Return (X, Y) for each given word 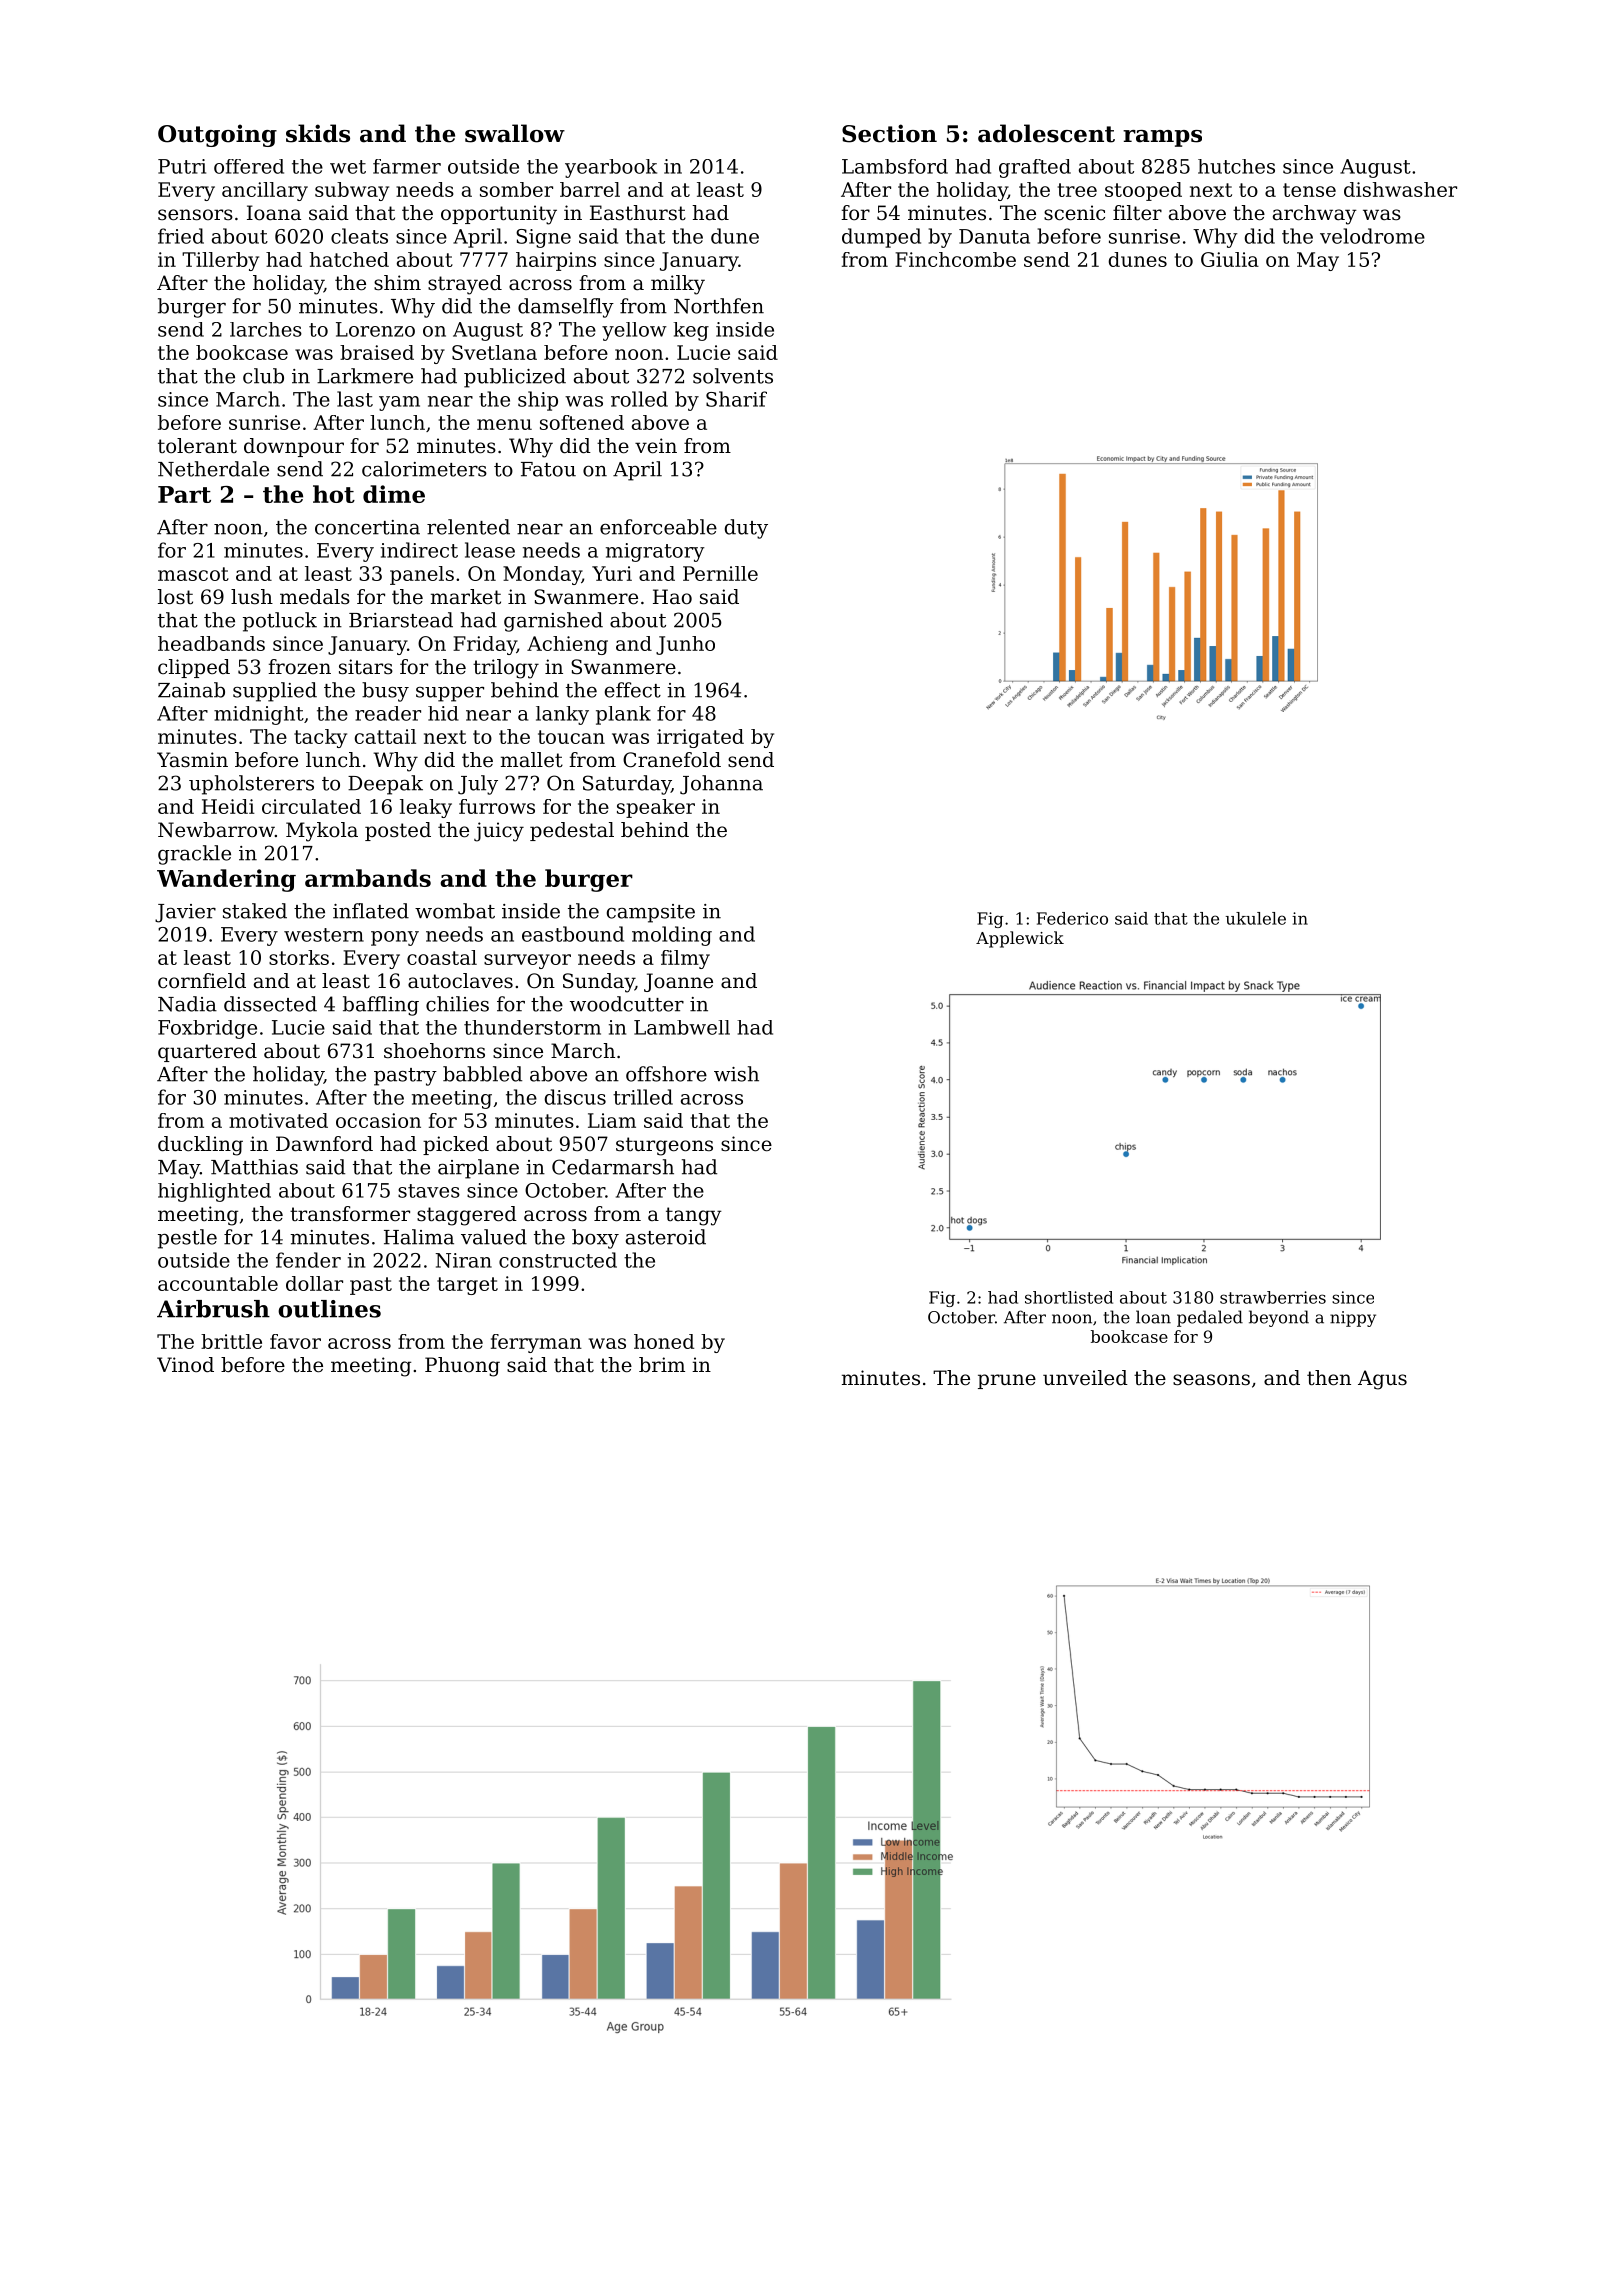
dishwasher (1400, 189)
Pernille (720, 573)
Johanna (721, 785)
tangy (694, 1216)
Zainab (191, 690)
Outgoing (217, 135)
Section (889, 133)
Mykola (322, 832)
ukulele (1256, 918)
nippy (1353, 1319)
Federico (1072, 918)
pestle (187, 1239)
